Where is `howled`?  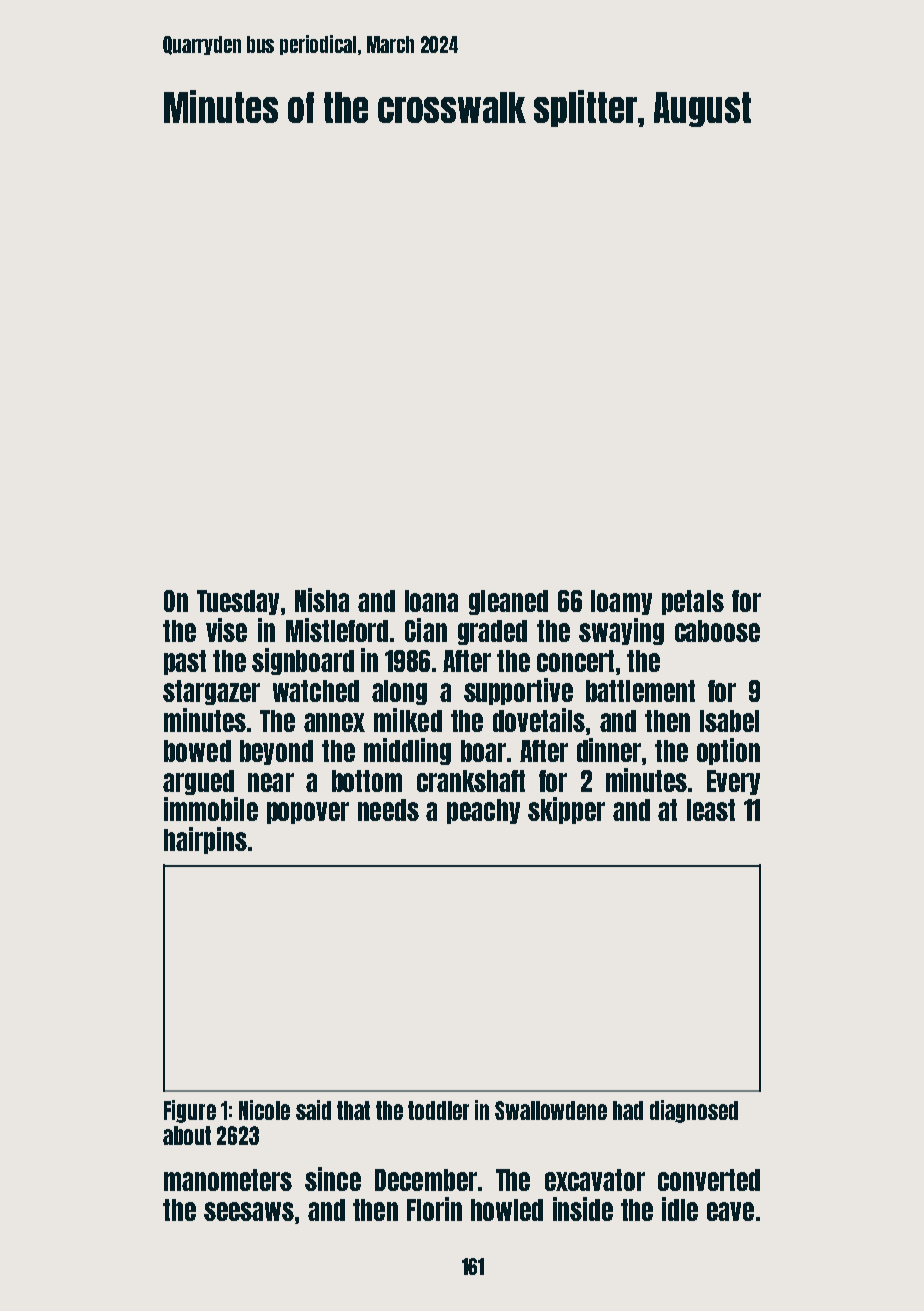 howled is located at coordinates (507, 1210).
